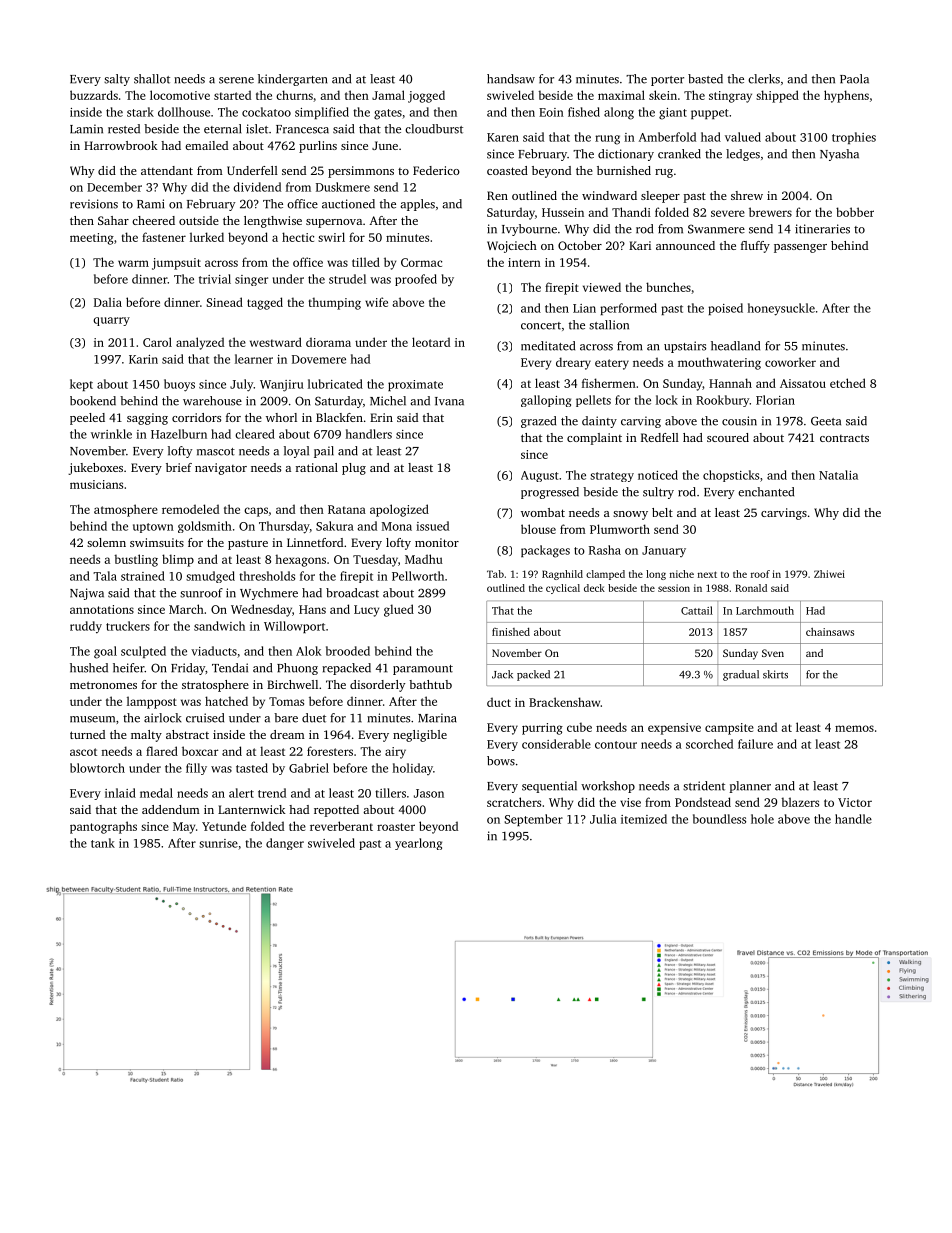 This screenshot has width=952, height=1233. I want to click on shipped, so click(777, 96).
